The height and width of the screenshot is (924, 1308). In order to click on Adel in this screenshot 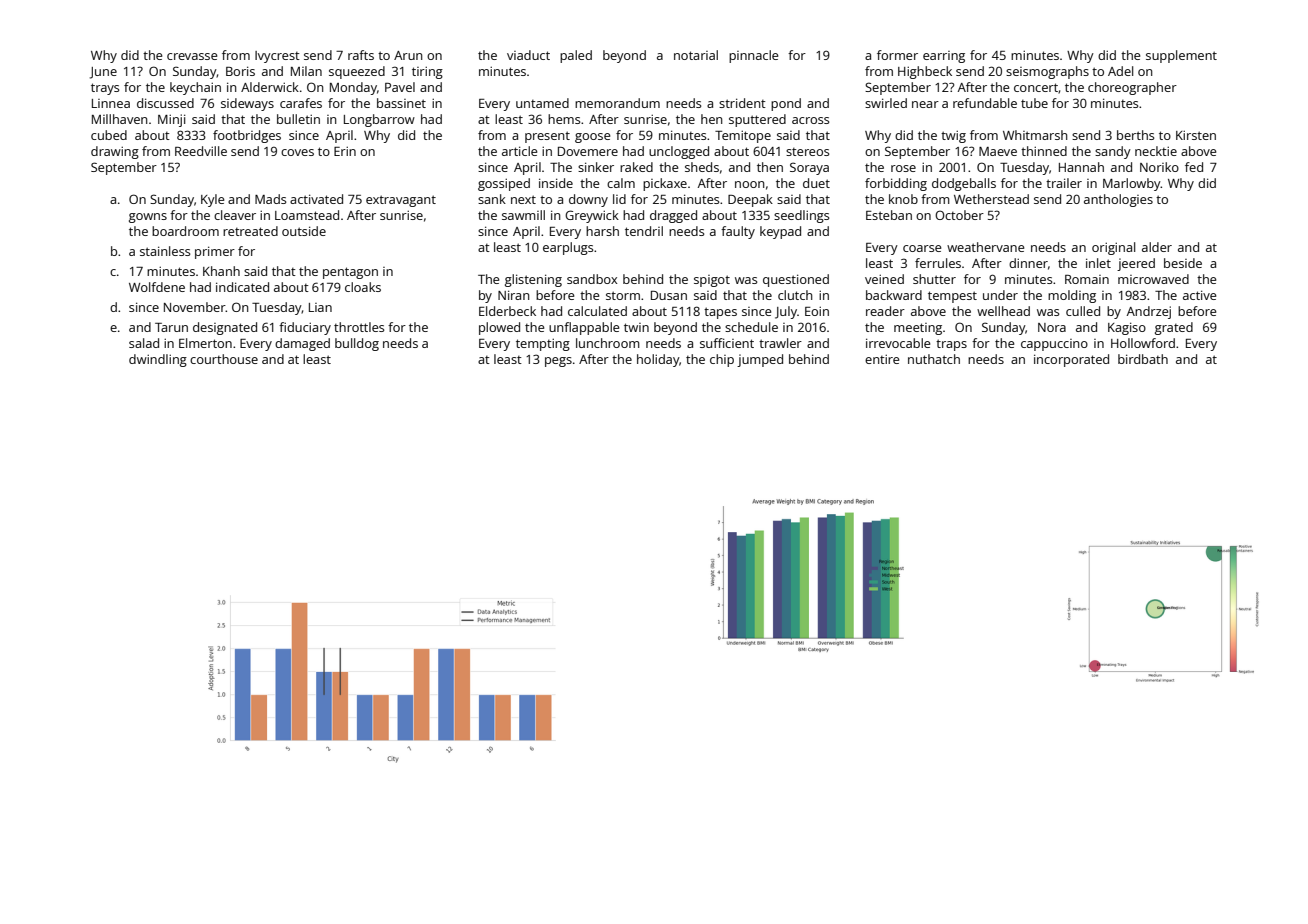, I will do `click(1120, 71)`.
